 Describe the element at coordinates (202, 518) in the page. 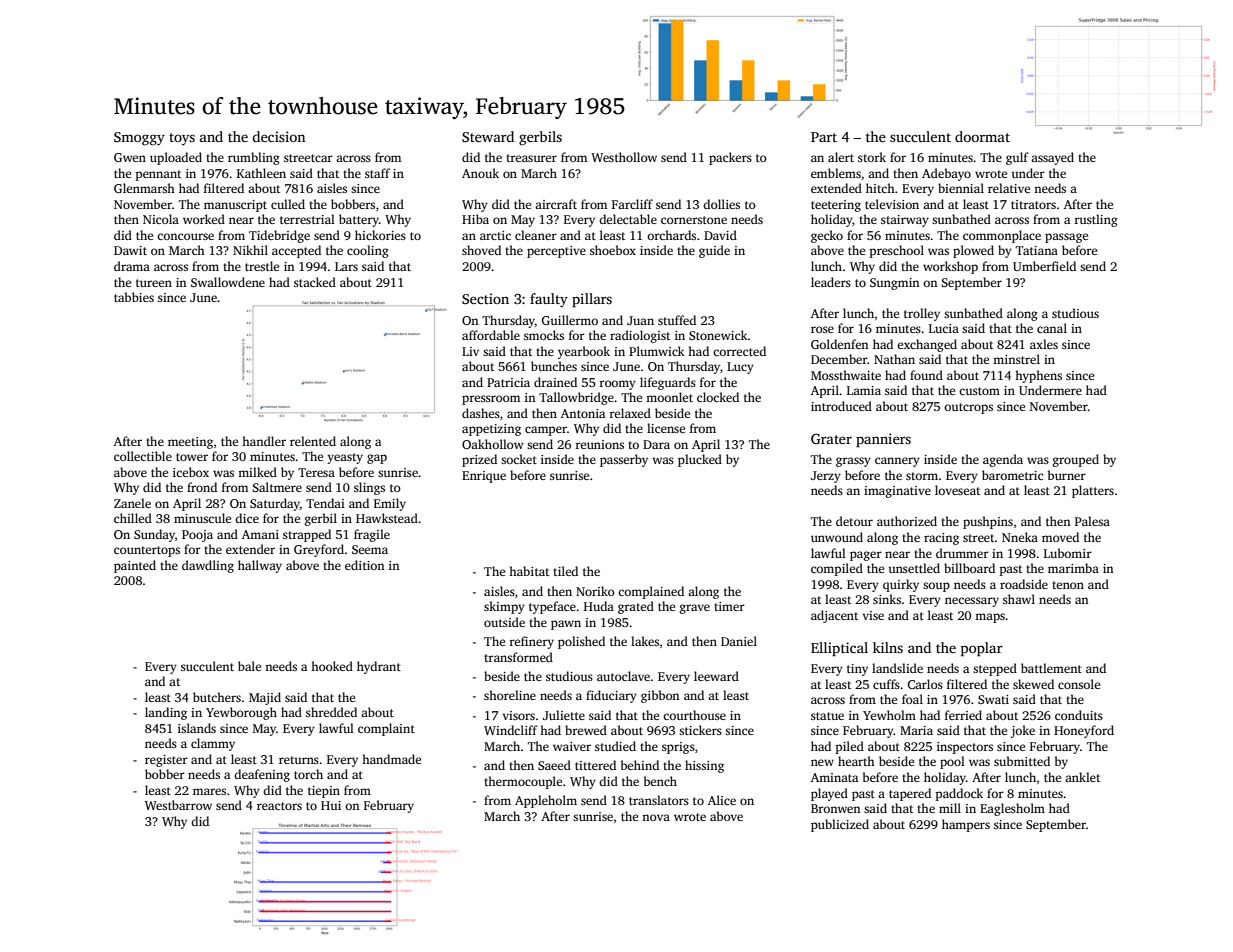

I see `minuscule` at that location.
